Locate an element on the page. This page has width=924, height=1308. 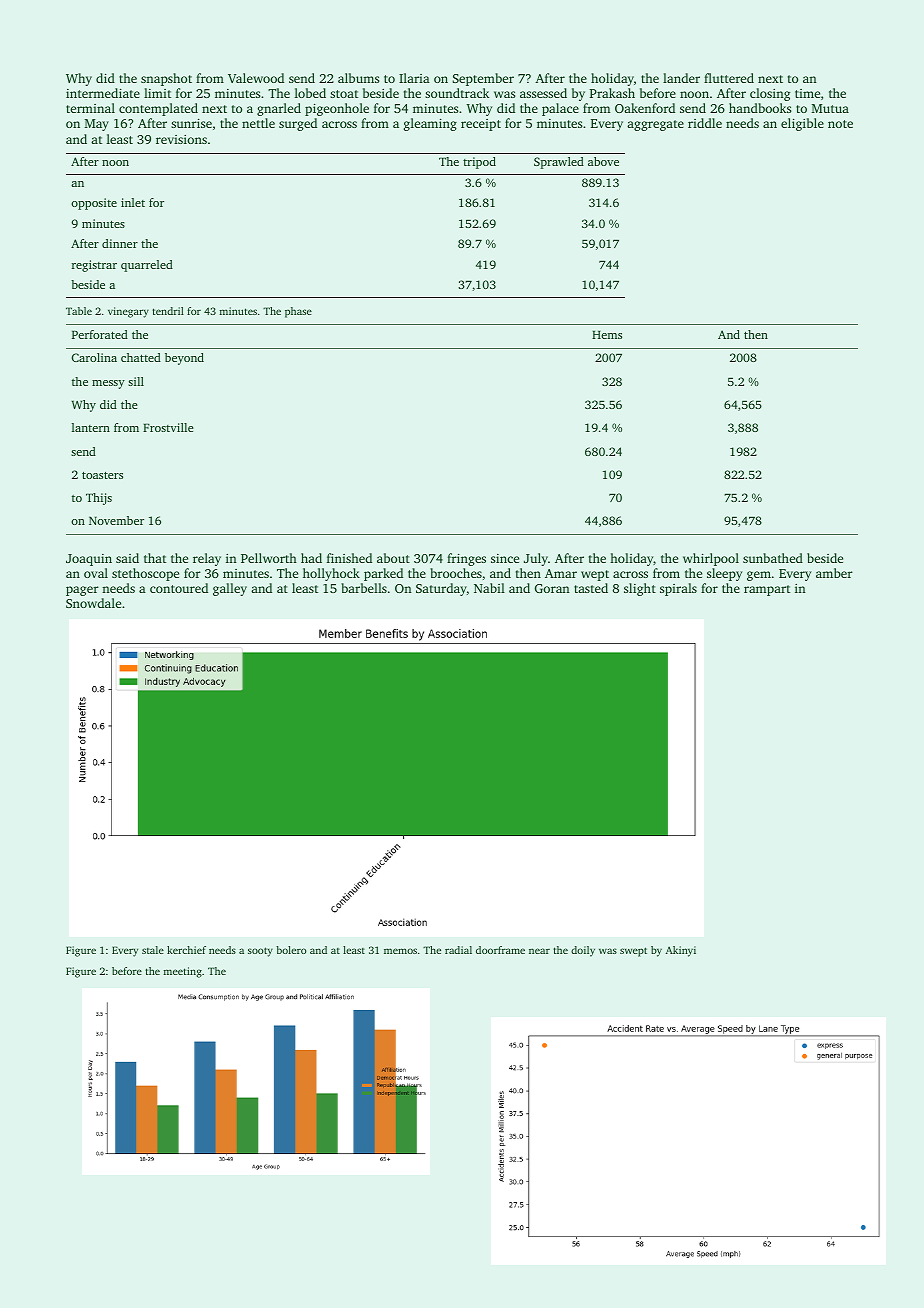
doily is located at coordinates (583, 951).
